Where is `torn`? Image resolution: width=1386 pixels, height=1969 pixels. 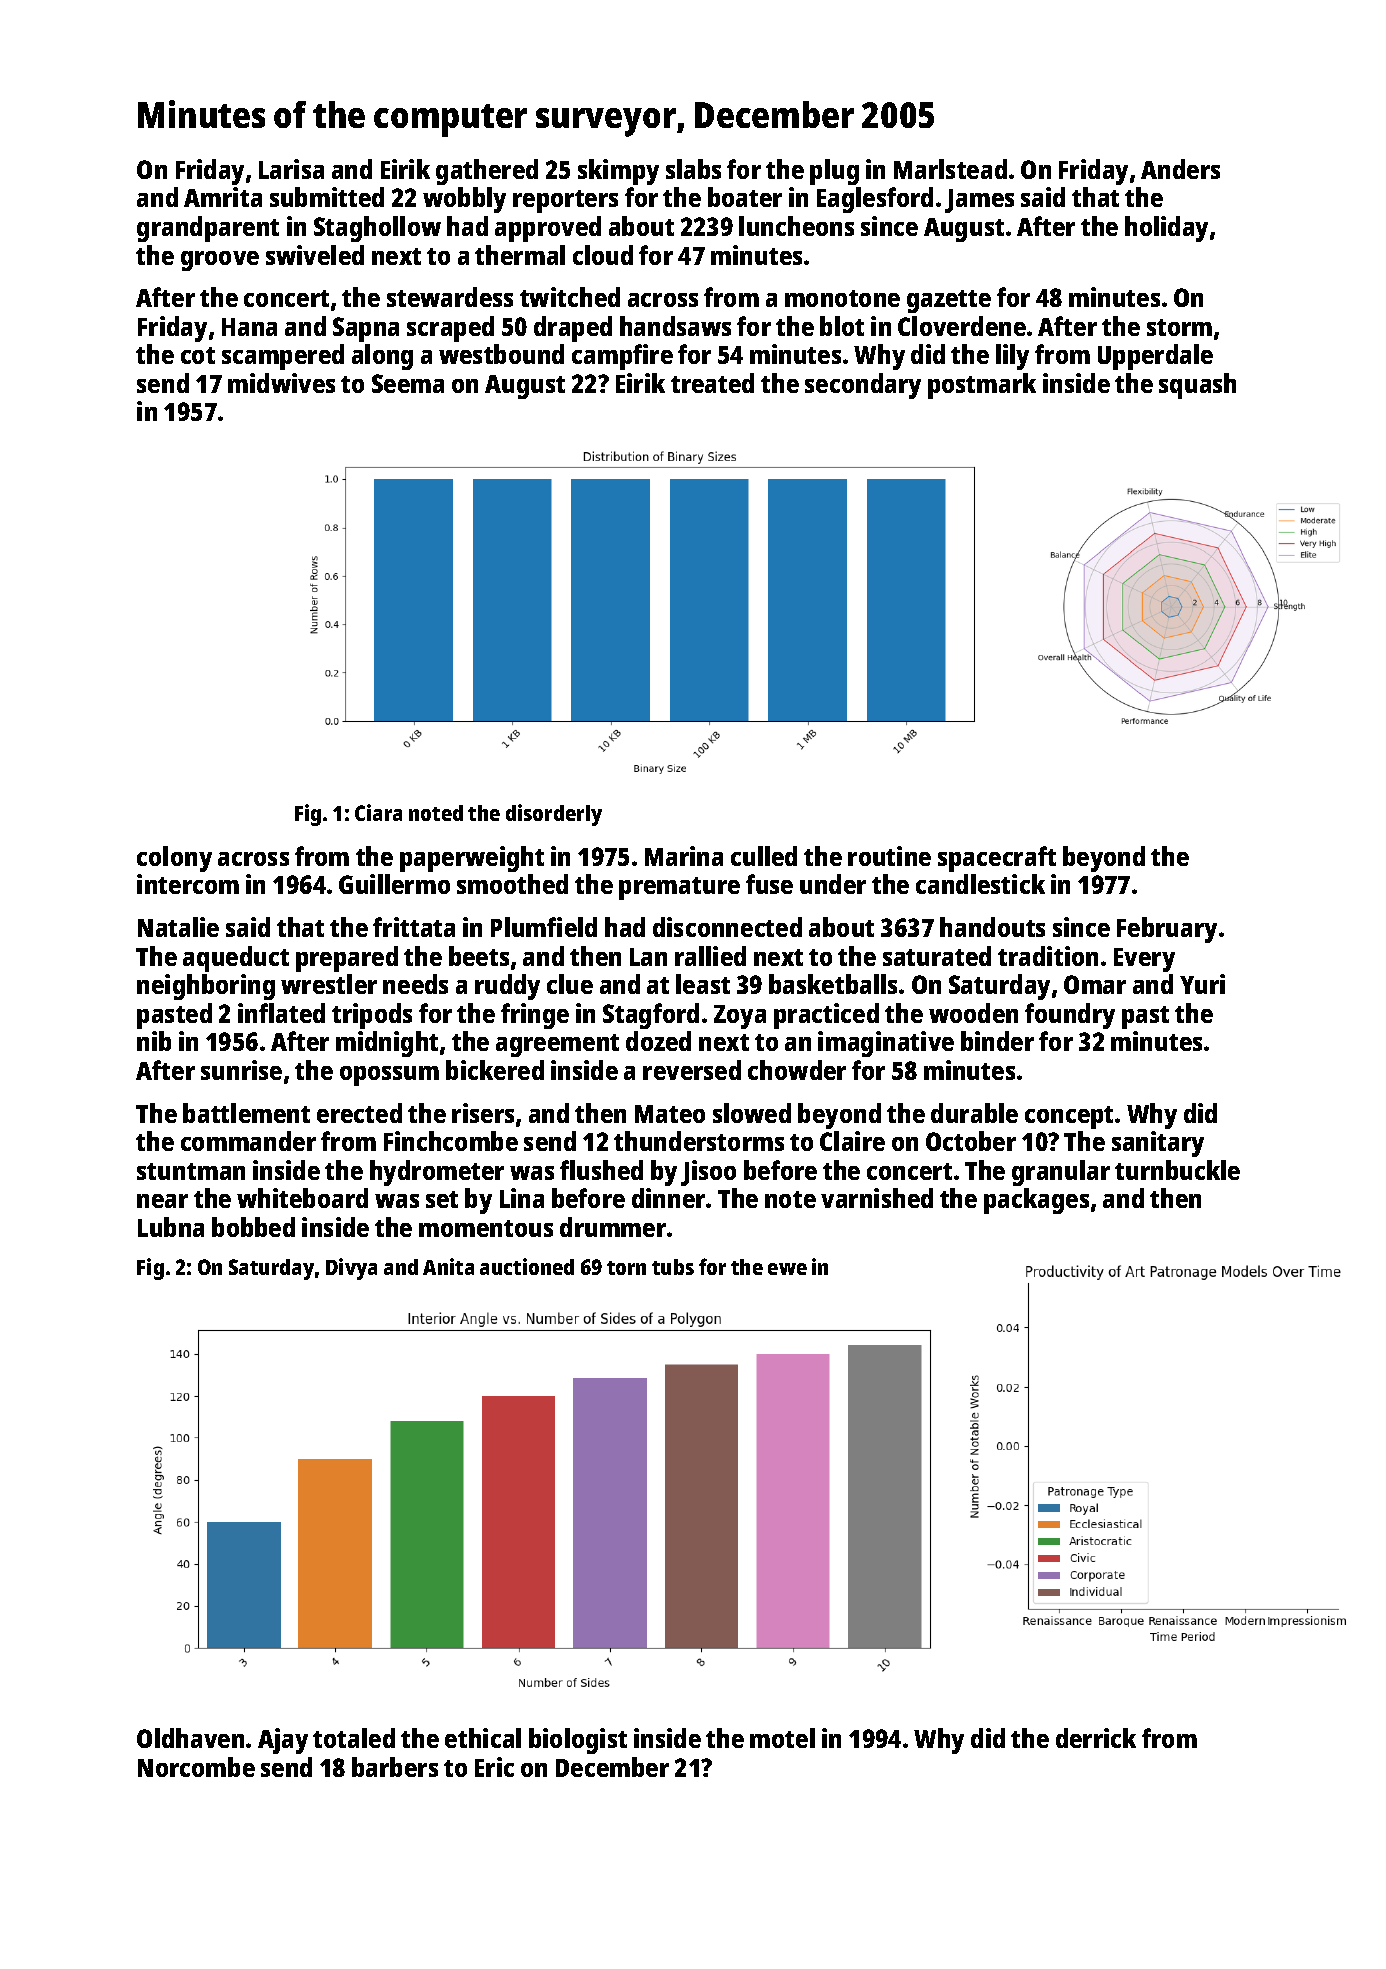 torn is located at coordinates (626, 1268).
